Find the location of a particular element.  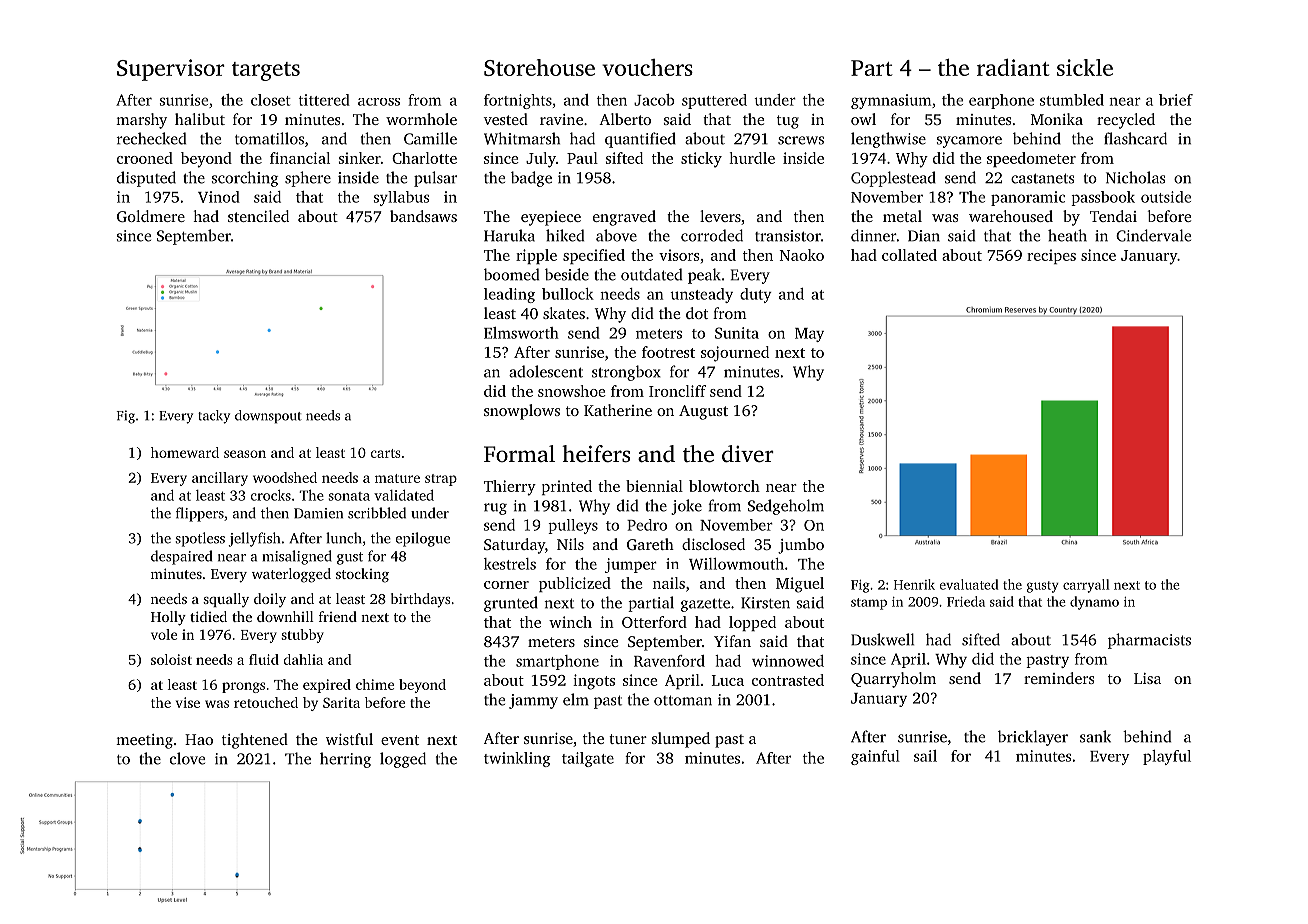

collated is located at coordinates (909, 255).
